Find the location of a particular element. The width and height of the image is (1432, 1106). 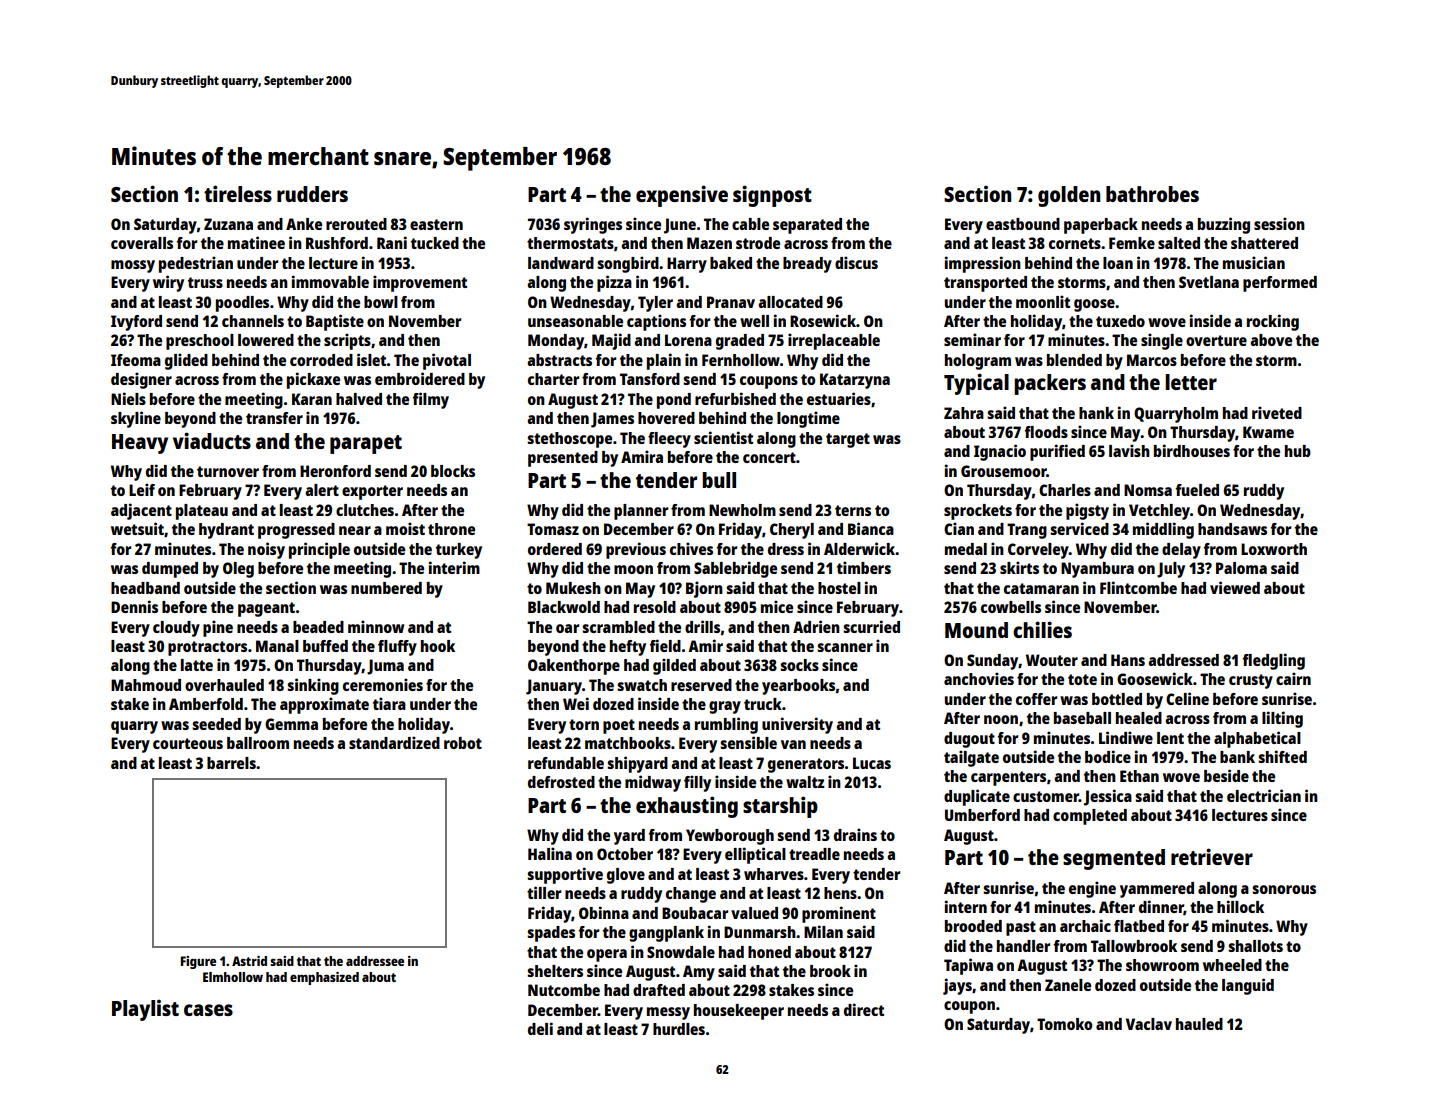

hens is located at coordinates (840, 893).
